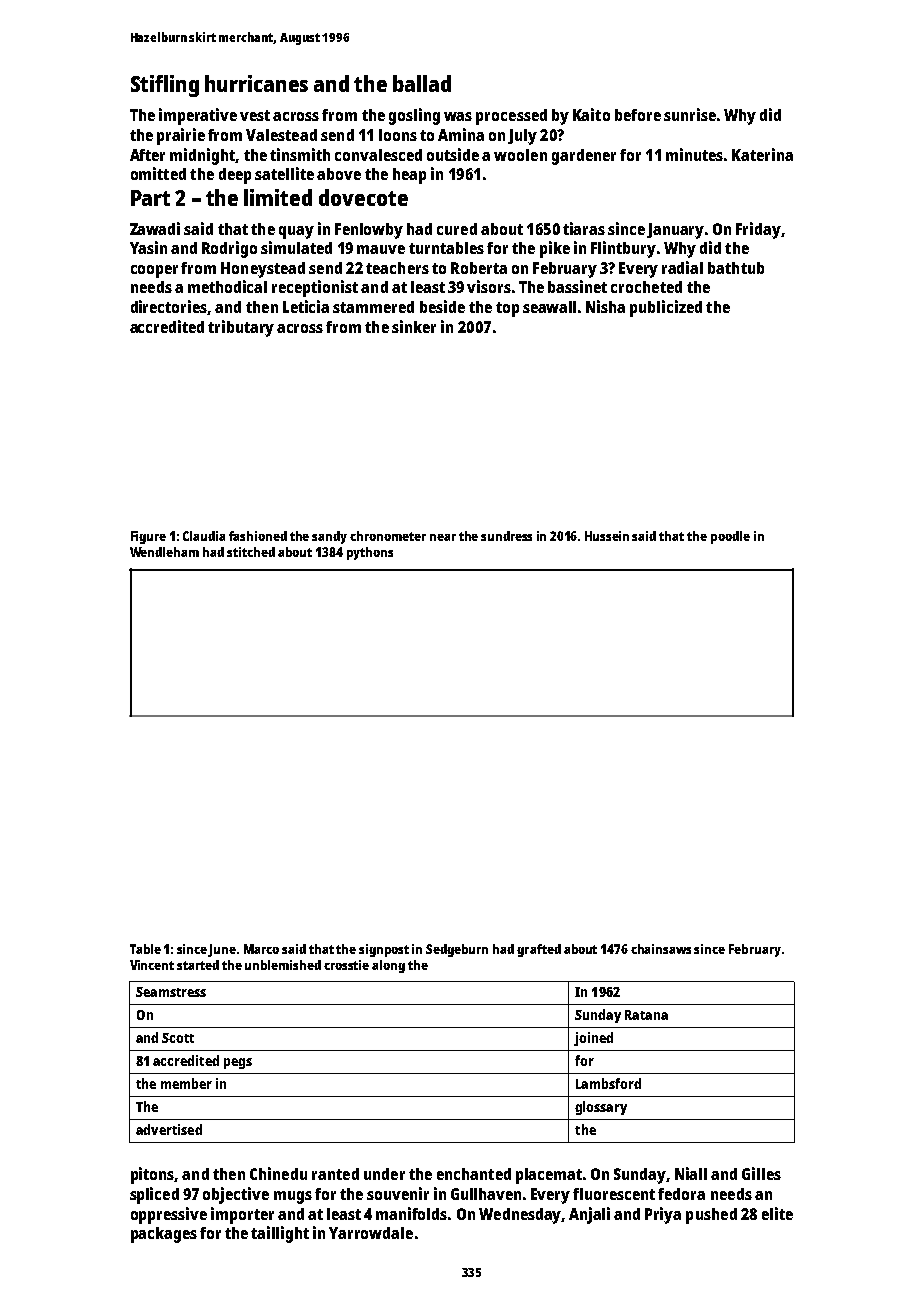 Image resolution: width=924 pixels, height=1314 pixels. Describe the element at coordinates (164, 1235) in the image. I see `packages` at that location.
